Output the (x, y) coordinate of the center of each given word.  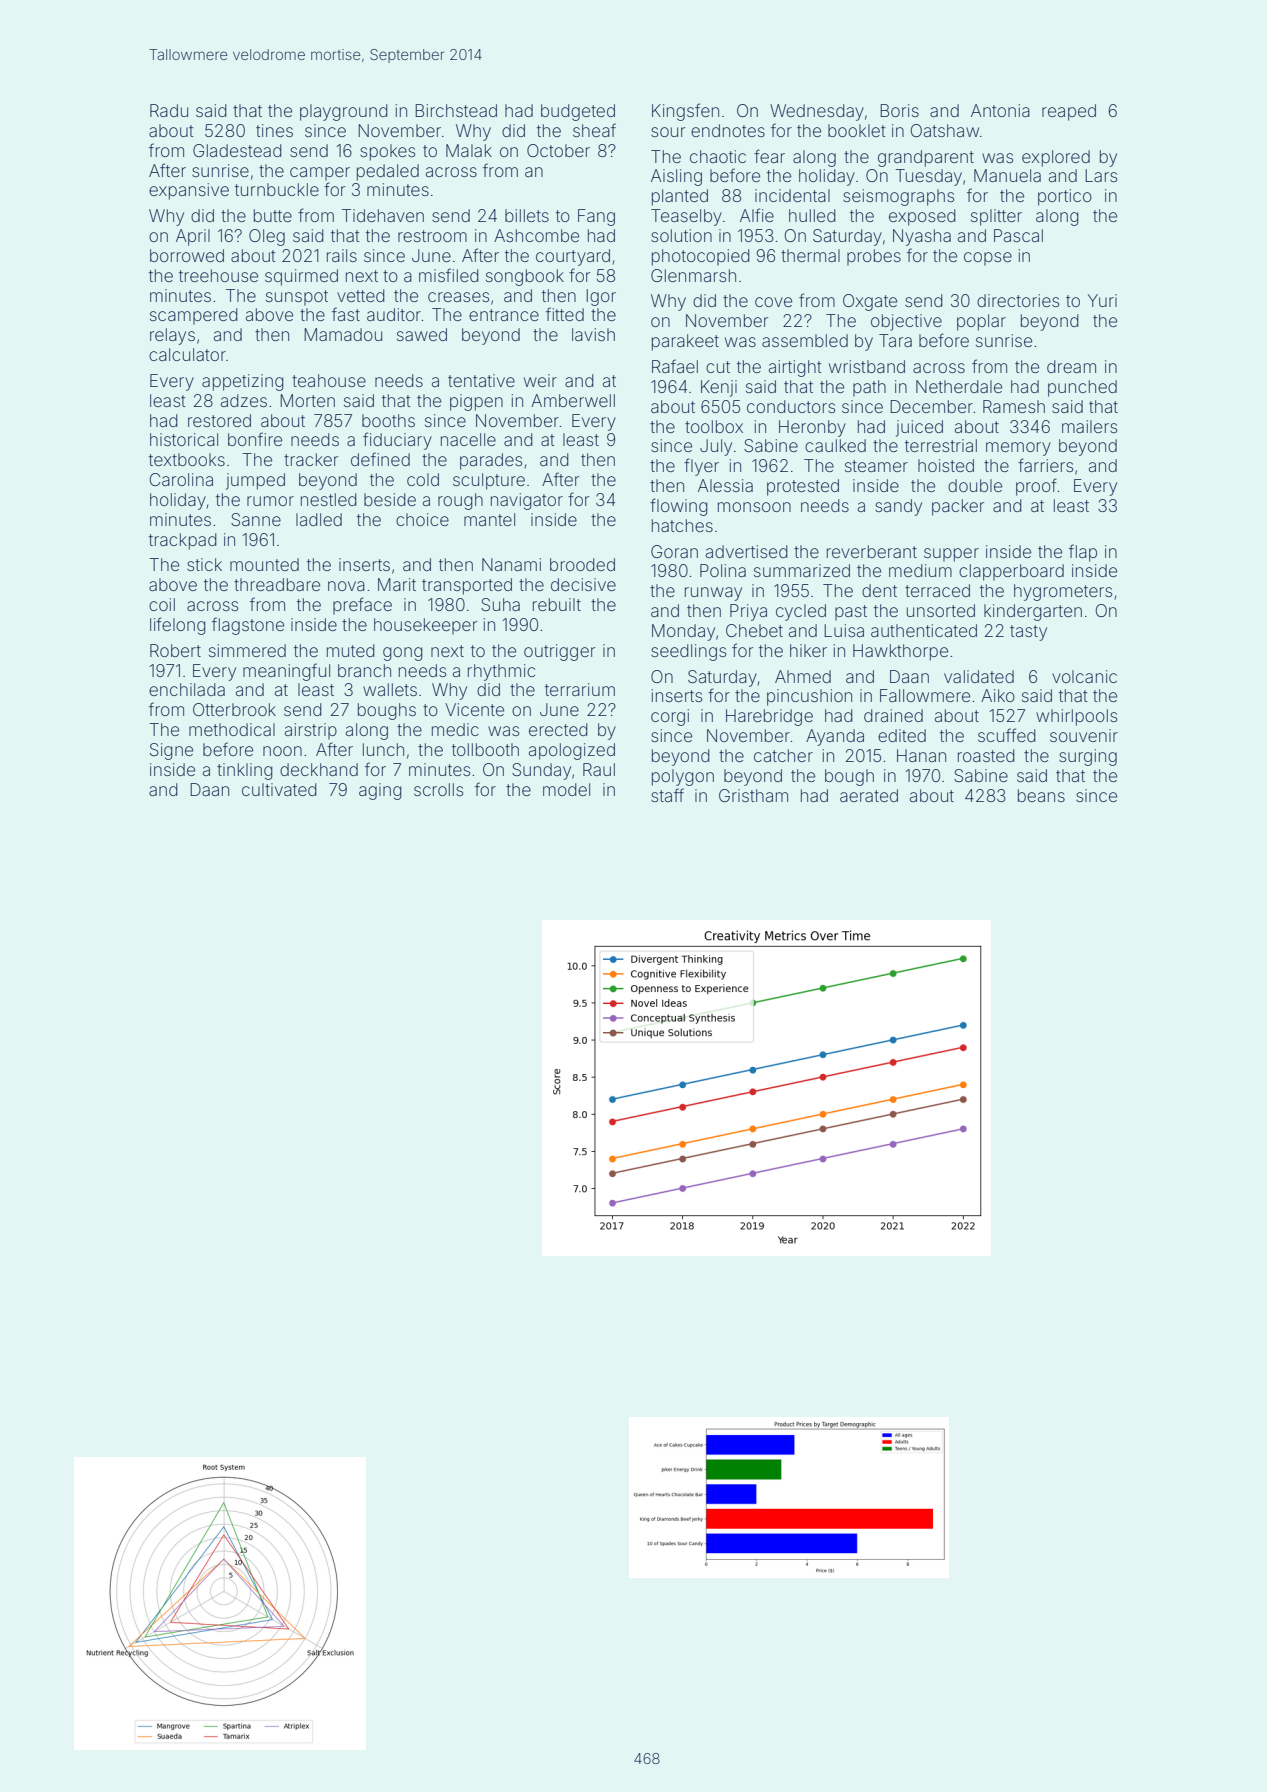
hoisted (946, 465)
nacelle (468, 439)
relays (172, 336)
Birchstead (456, 110)
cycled (801, 612)
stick (204, 564)
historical (184, 439)
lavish (593, 334)
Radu (169, 110)
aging (380, 791)
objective (906, 322)
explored (1056, 158)
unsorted (941, 610)
